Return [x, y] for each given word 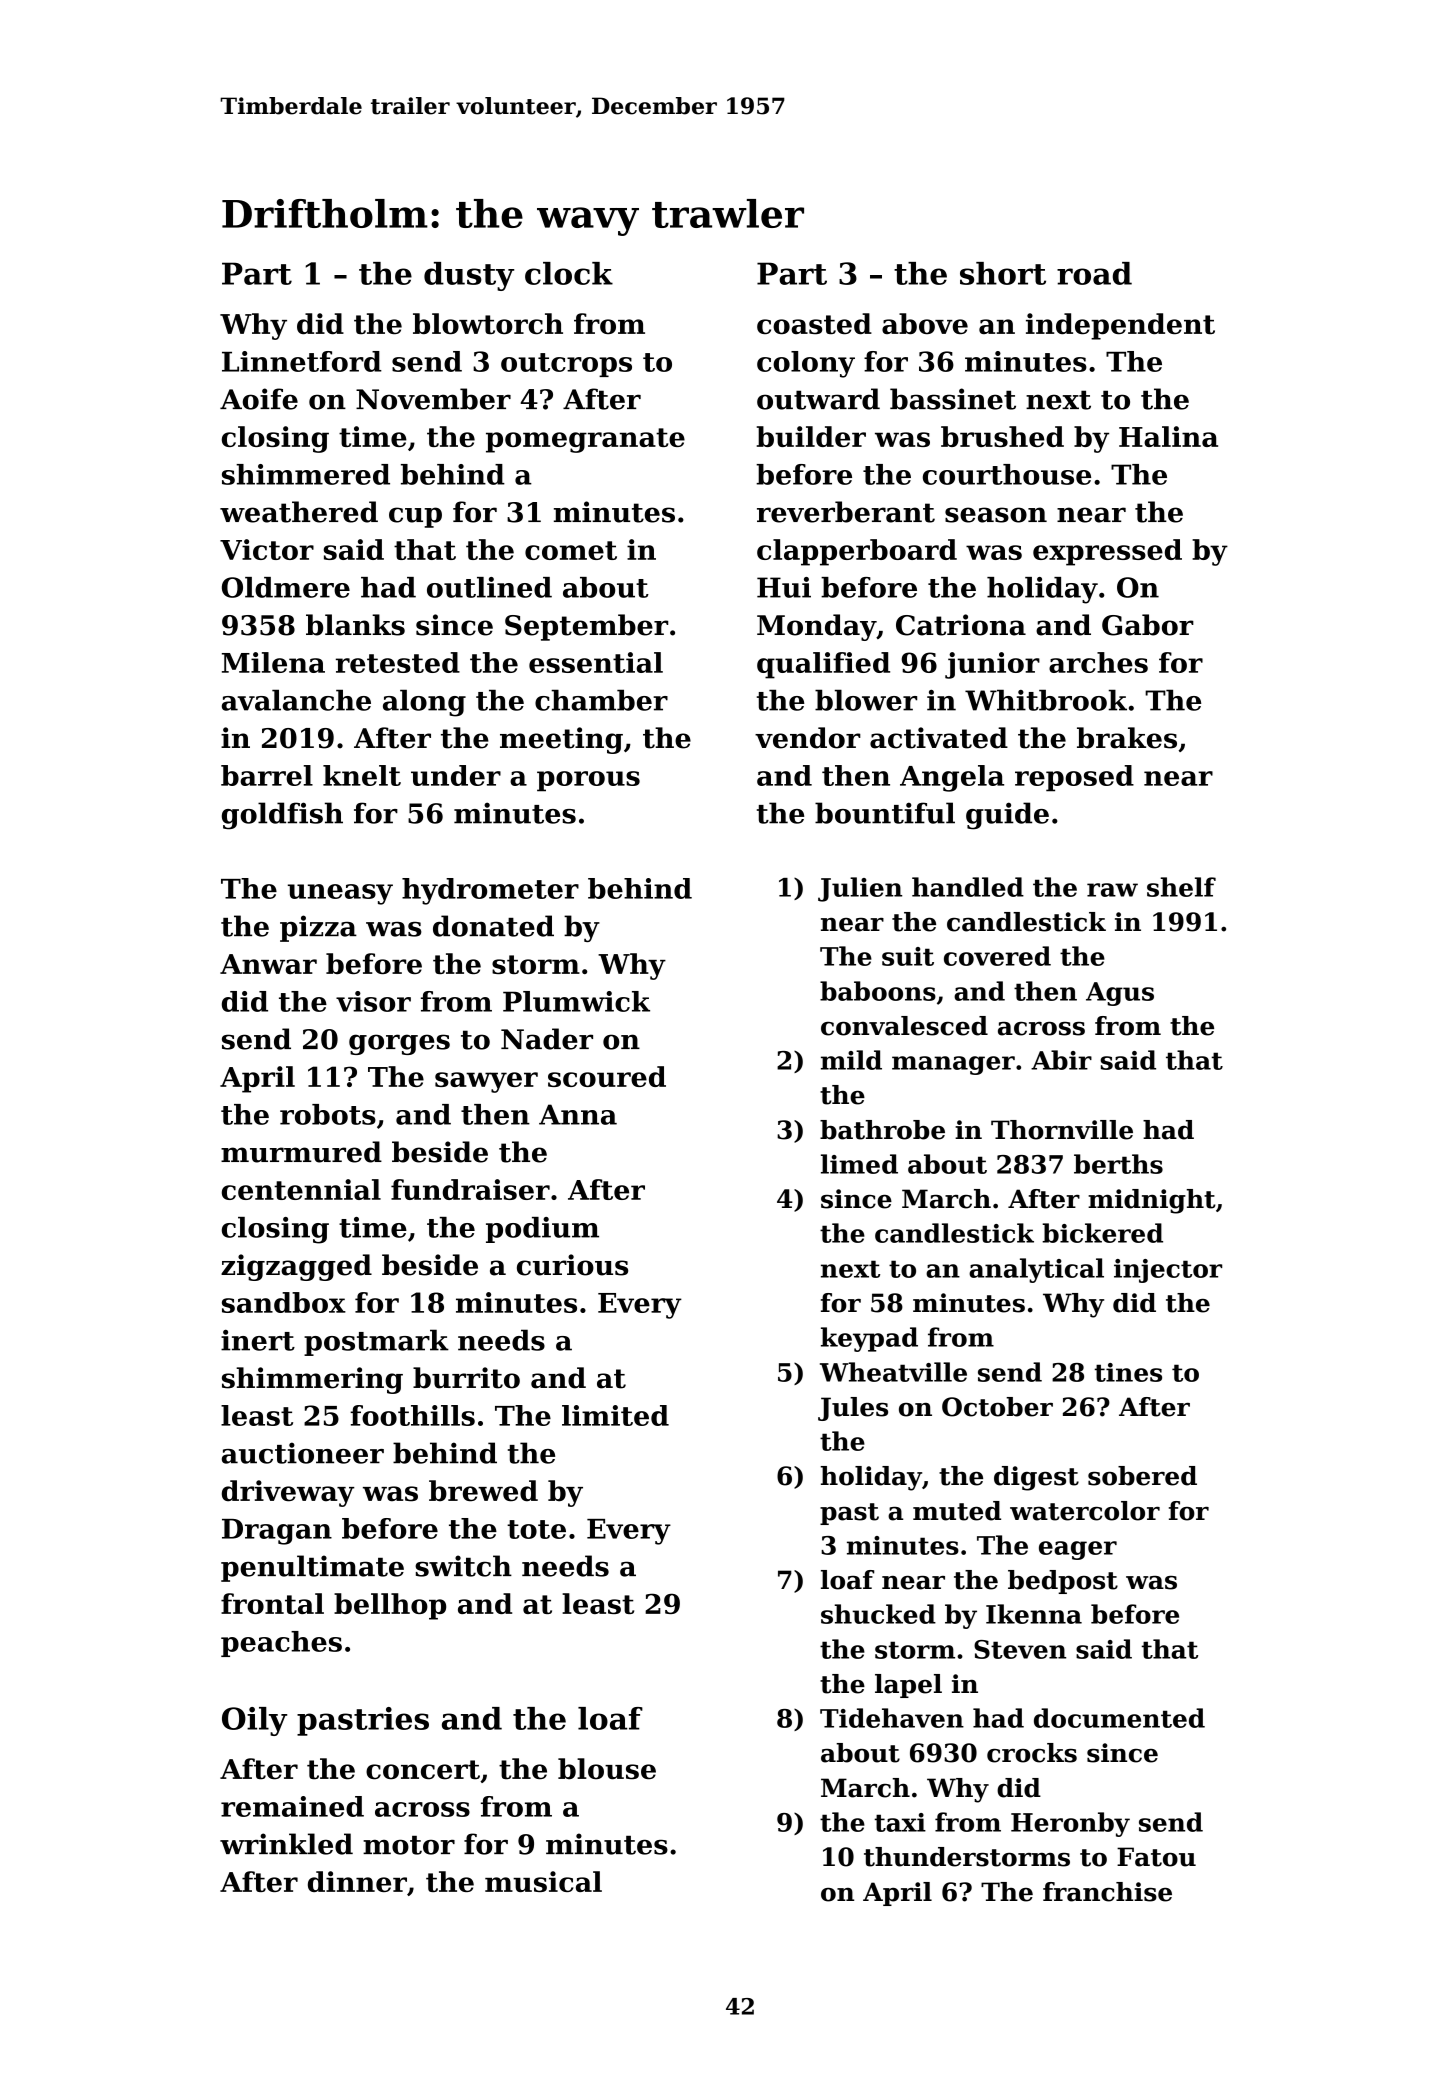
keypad [869, 1339]
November [433, 399]
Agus [1120, 994]
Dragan [277, 1532]
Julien [860, 889]
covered [997, 956]
